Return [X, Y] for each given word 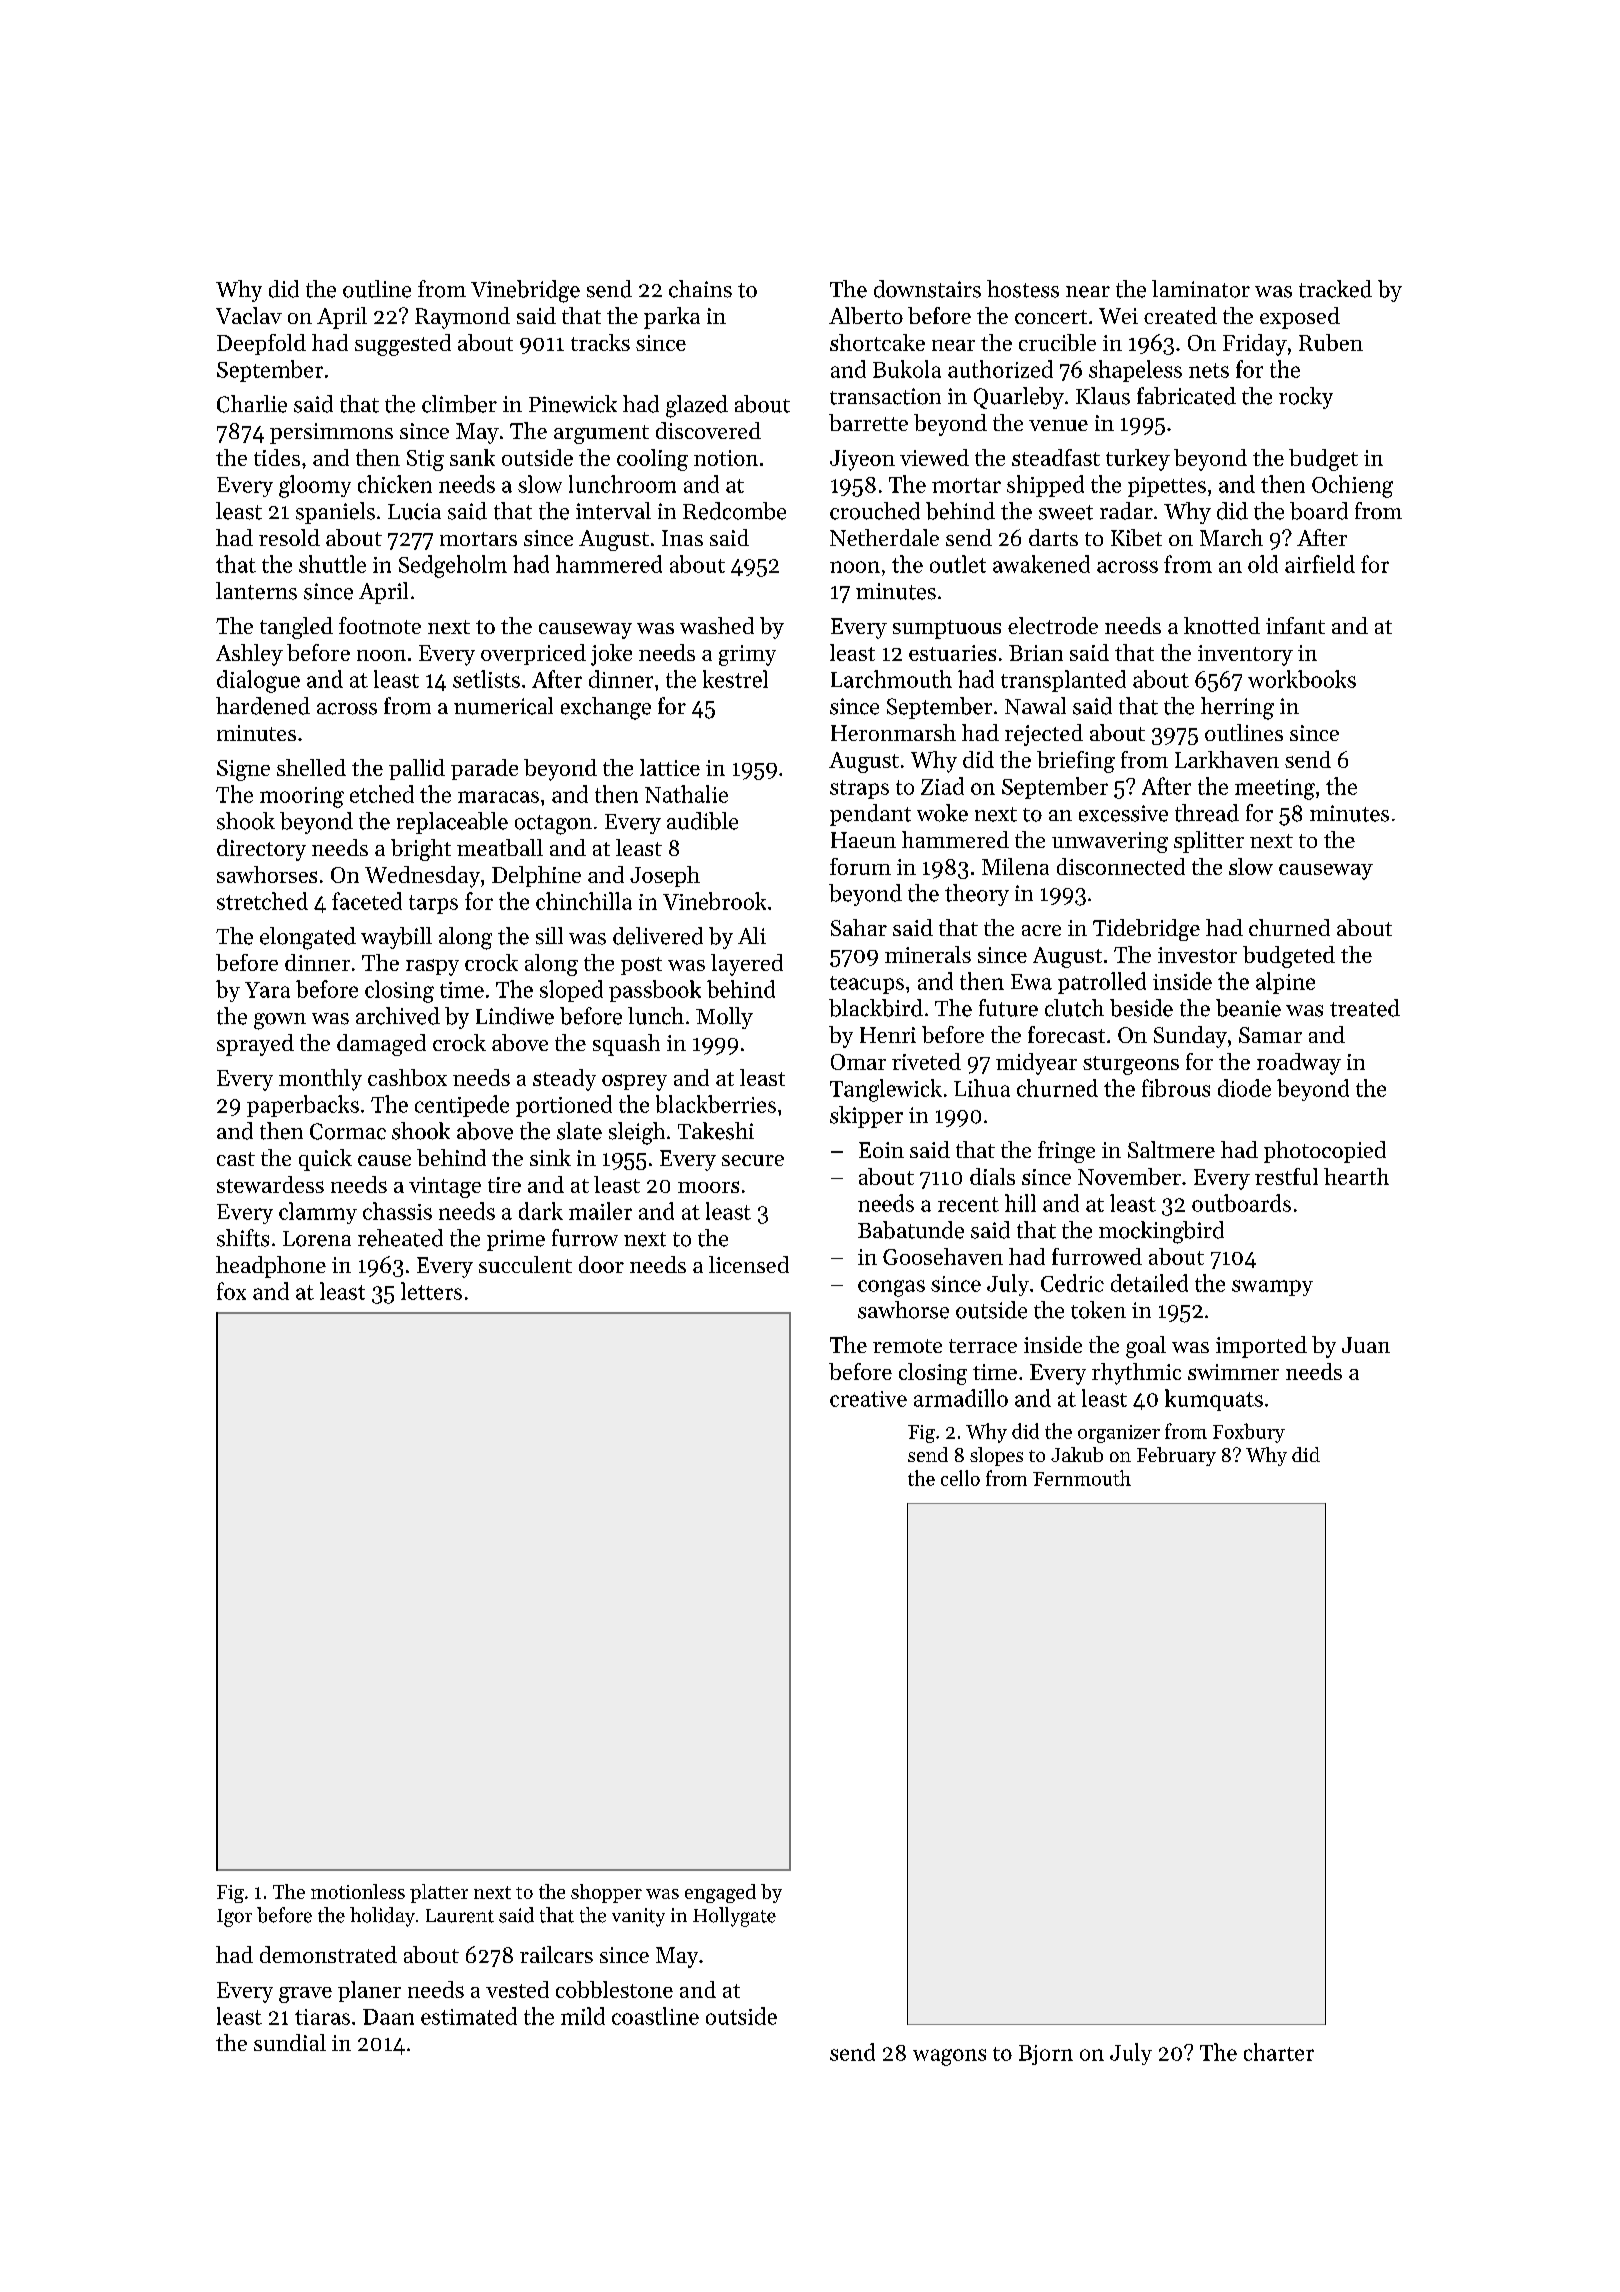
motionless [358, 1891]
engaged [720, 1893]
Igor [234, 1918]
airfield [1320, 564]
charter [1279, 2052]
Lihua [982, 1088]
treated [1365, 1008]
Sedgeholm [453, 566]
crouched [875, 511]
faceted [367, 901]
